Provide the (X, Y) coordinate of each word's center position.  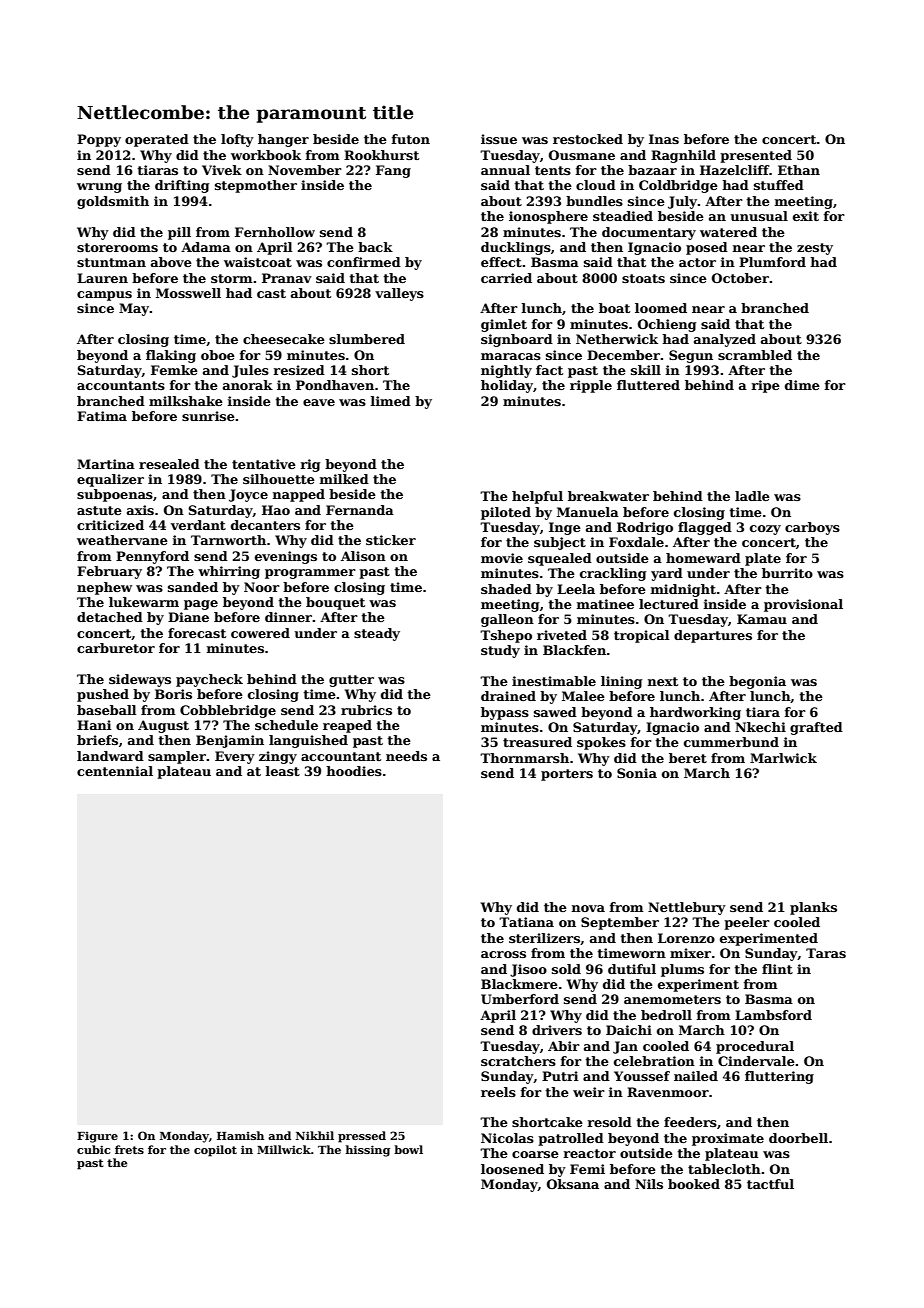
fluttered (648, 385)
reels (498, 1092)
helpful (537, 497)
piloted (506, 513)
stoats (643, 278)
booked (694, 1184)
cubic (93, 1149)
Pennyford (152, 557)
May (134, 309)
